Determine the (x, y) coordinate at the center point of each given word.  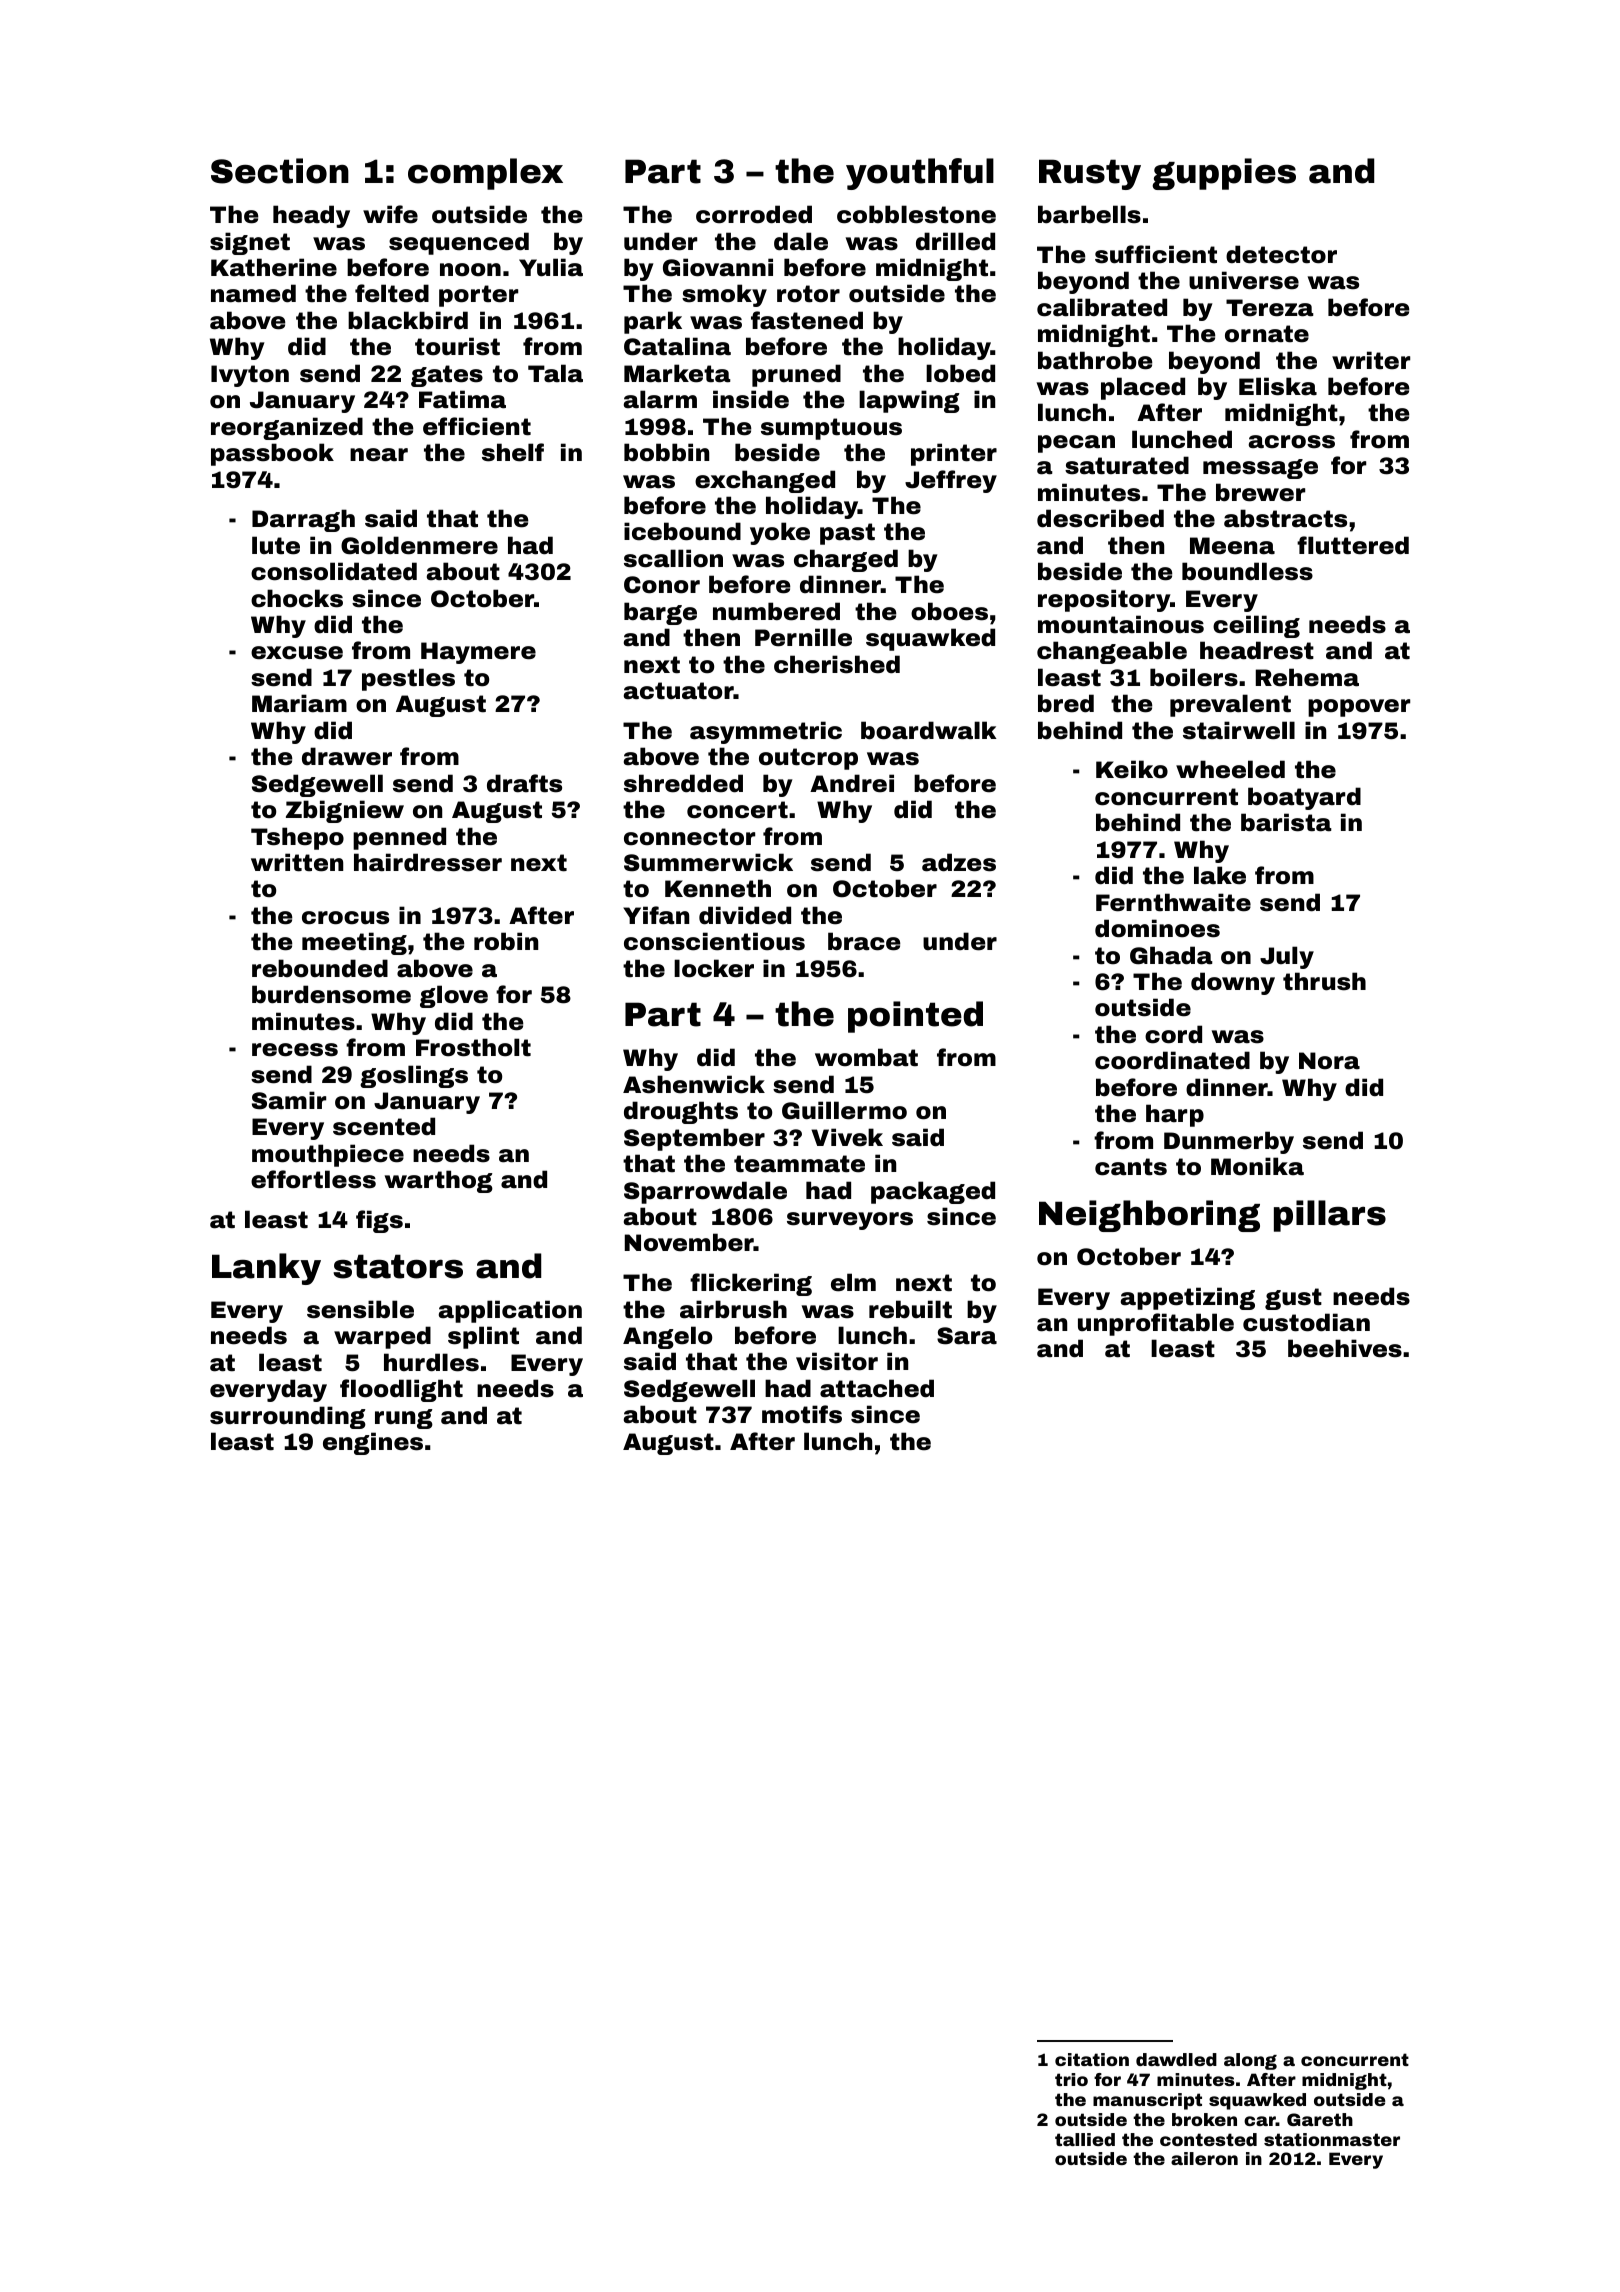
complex (485, 174)
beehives (1345, 1348)
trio (1071, 2079)
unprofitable (1156, 1324)
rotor (808, 294)
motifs (802, 1414)
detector (1281, 254)
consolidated (334, 571)
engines (373, 1443)
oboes (949, 611)
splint (483, 1337)
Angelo (667, 1337)
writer (1371, 360)
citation (1092, 2059)
